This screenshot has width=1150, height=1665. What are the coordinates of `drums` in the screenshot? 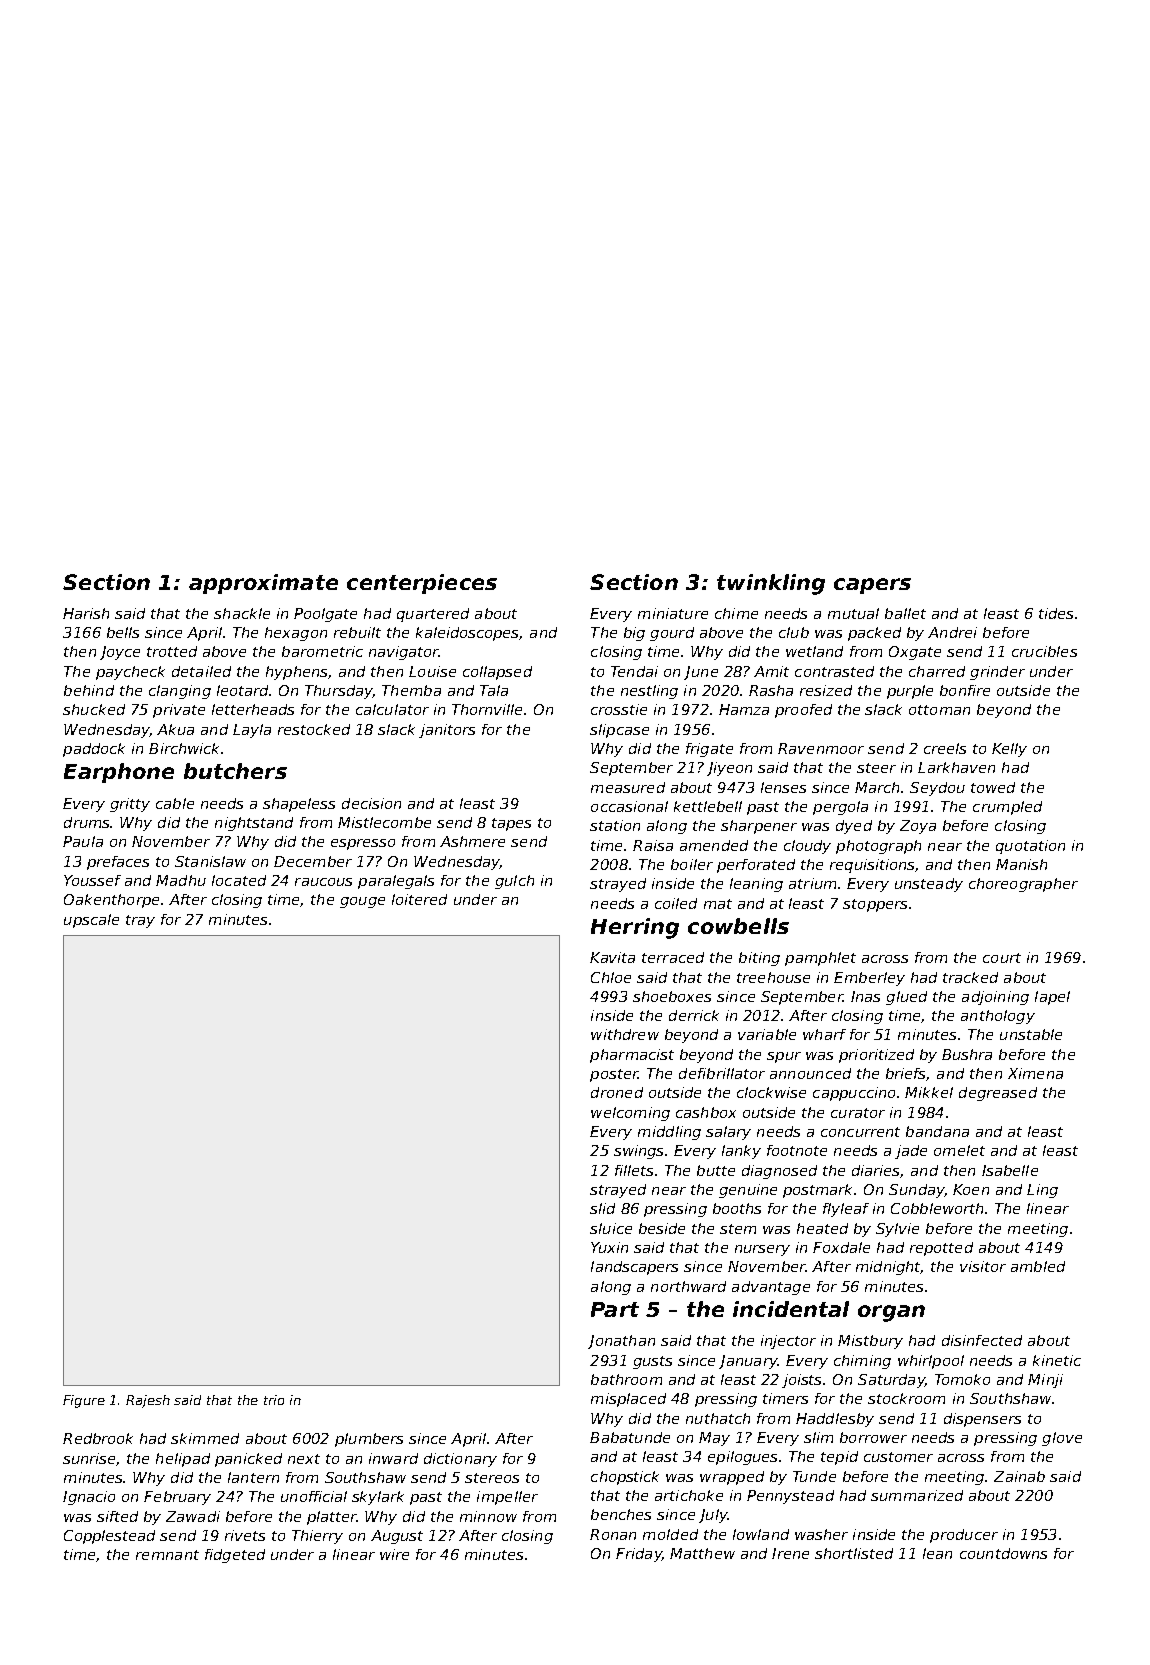 It's located at (87, 822).
